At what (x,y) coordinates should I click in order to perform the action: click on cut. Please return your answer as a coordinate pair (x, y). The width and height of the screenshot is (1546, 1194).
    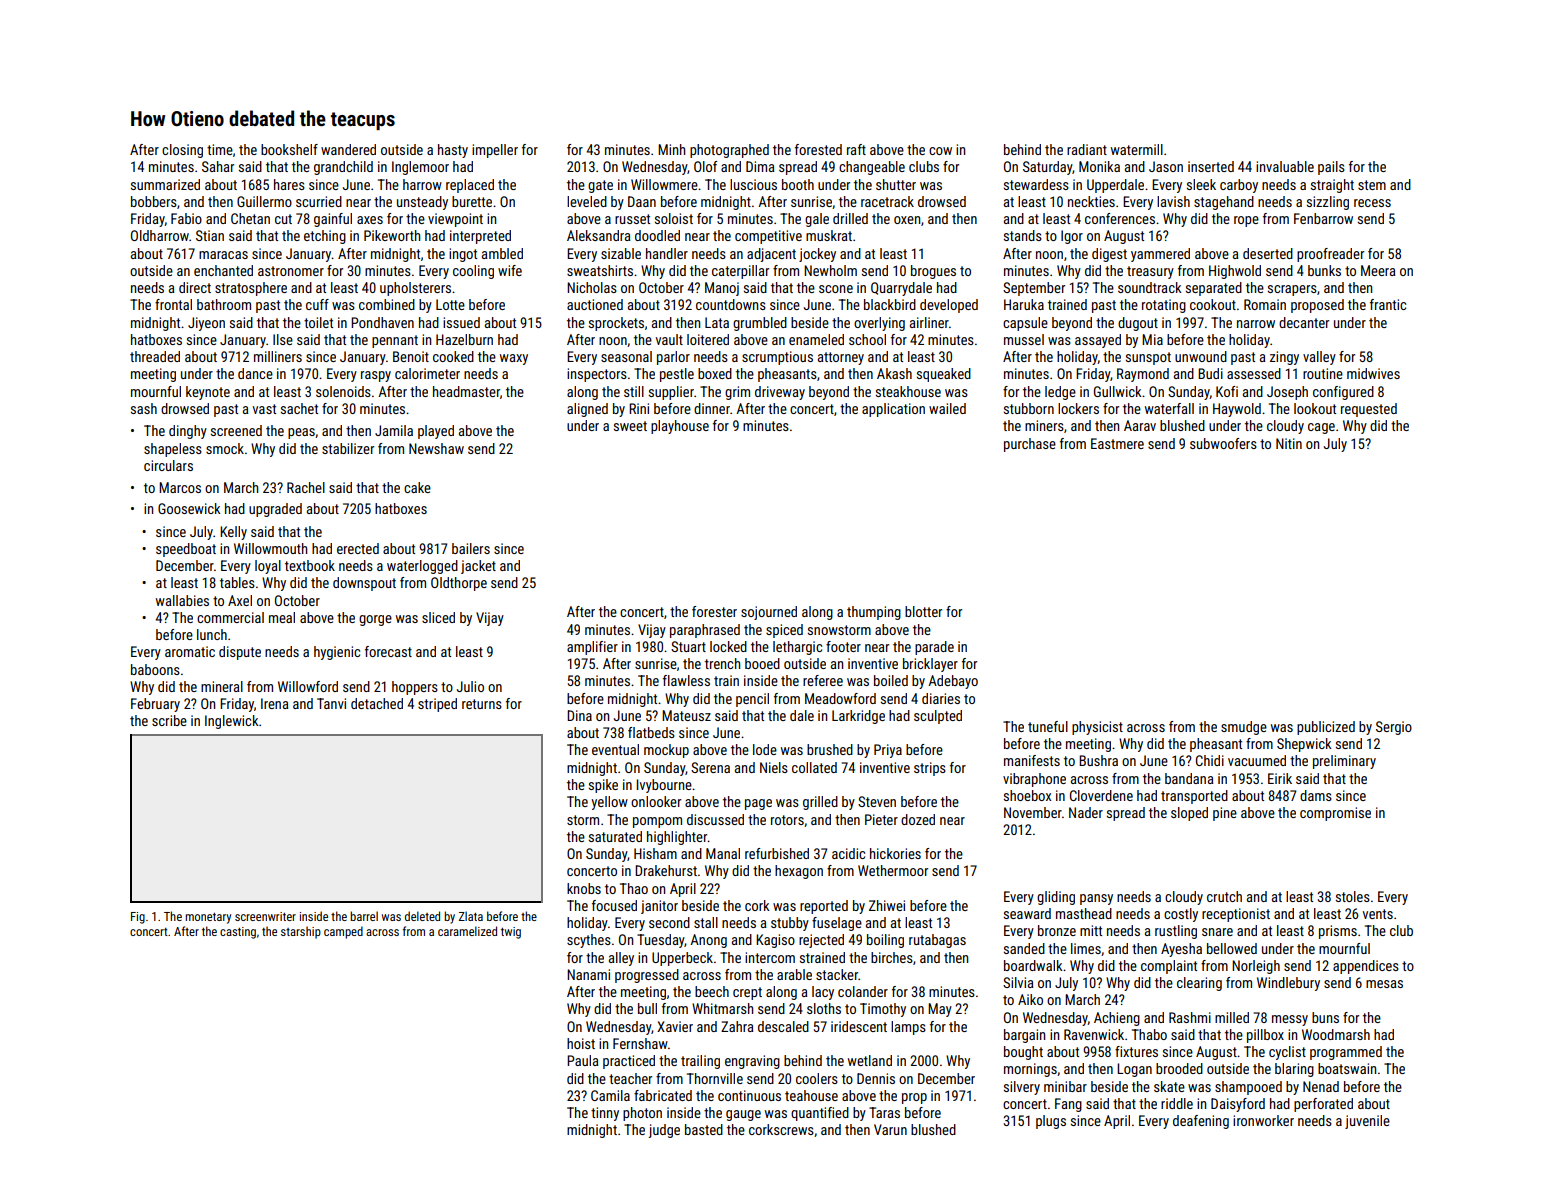
    Looking at the image, I should click on (283, 219).
